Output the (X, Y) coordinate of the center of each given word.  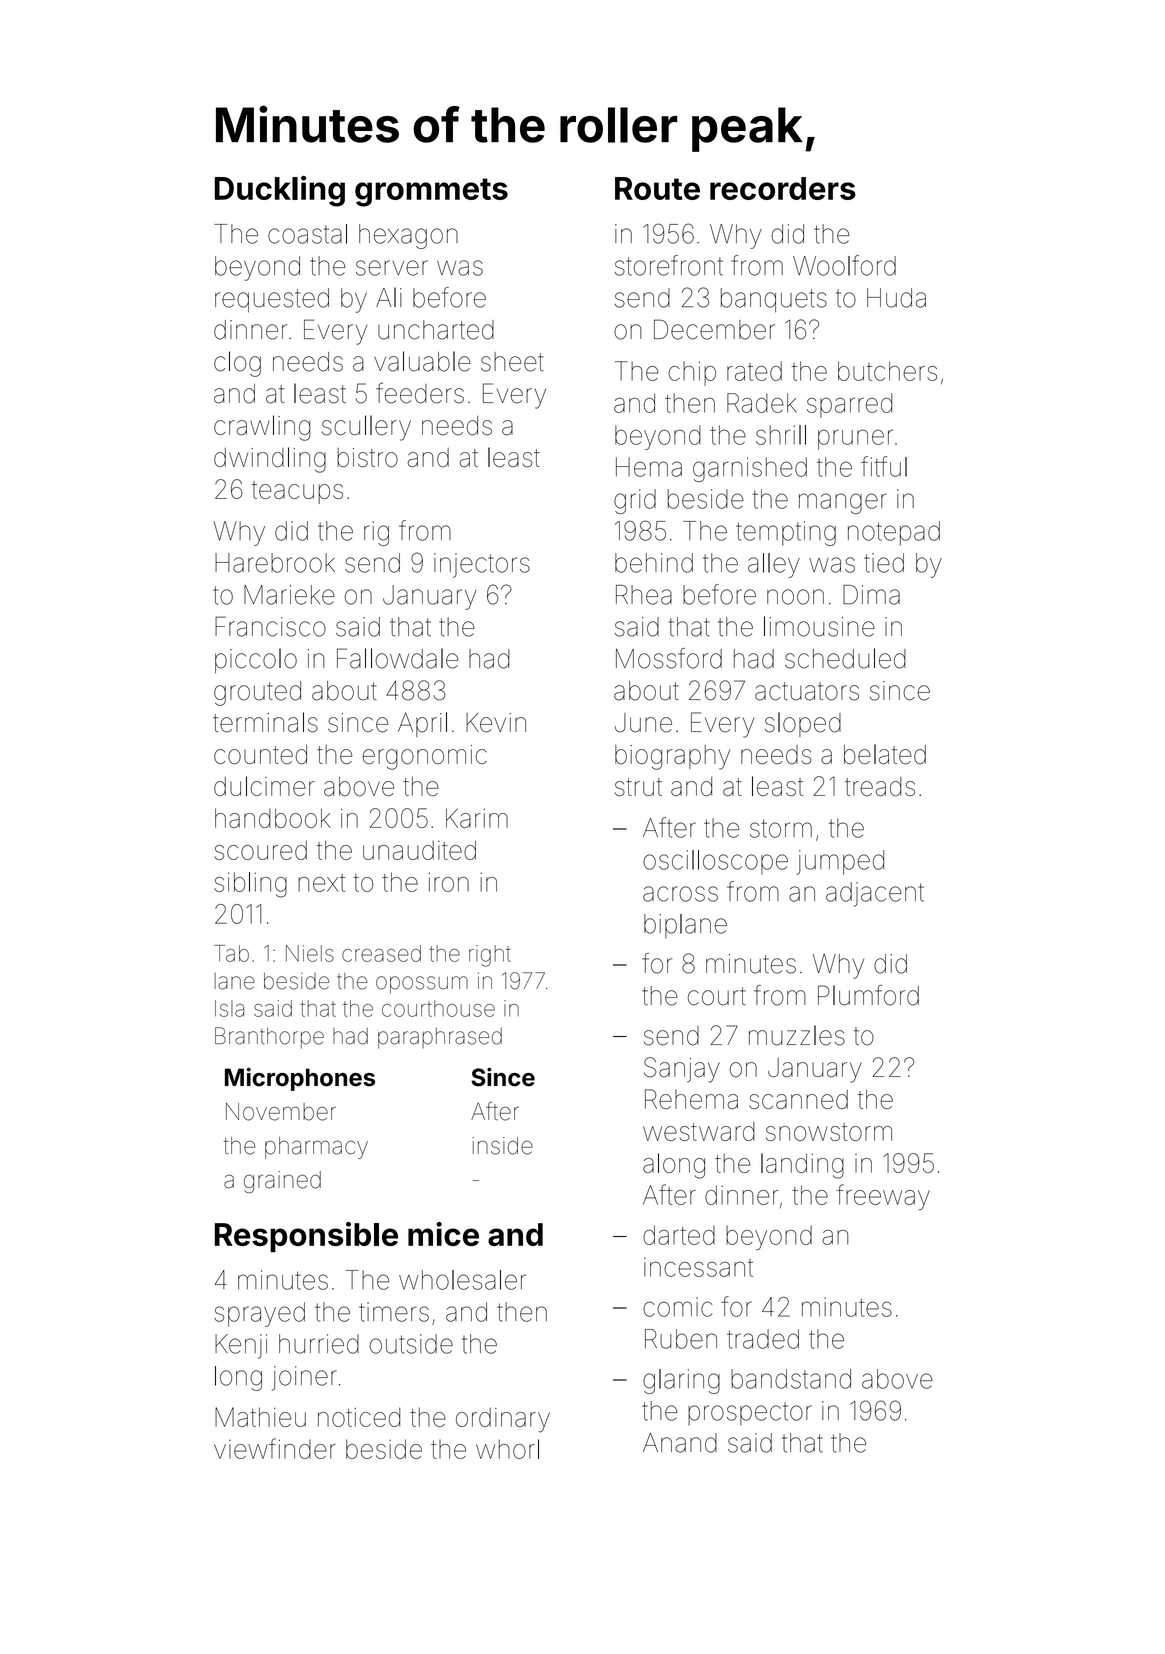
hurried (319, 1344)
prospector (750, 1414)
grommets (431, 192)
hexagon (408, 236)
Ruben (681, 1339)
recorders (783, 188)
